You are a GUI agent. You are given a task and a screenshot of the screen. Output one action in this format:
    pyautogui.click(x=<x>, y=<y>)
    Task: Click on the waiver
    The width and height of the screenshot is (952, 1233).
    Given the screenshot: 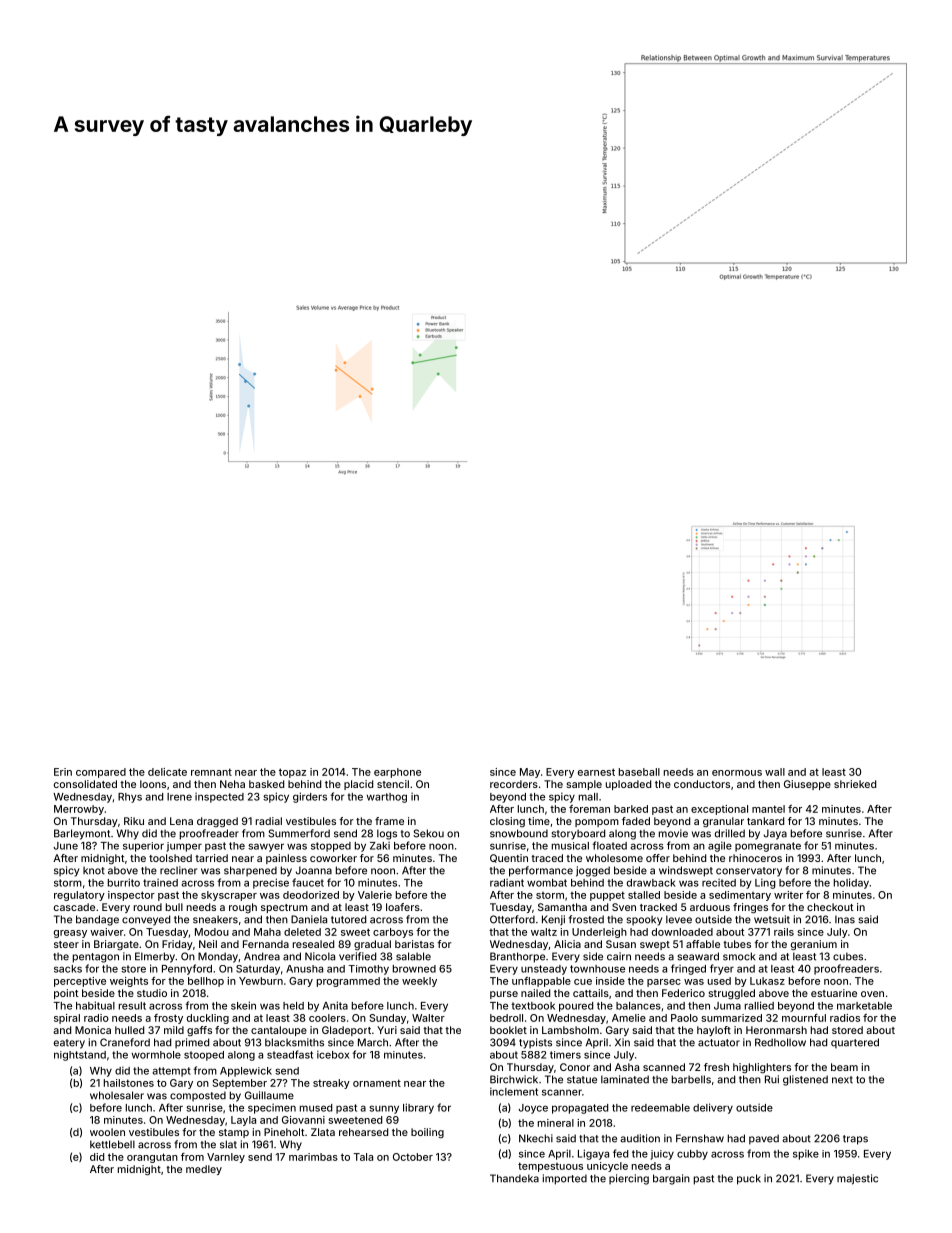 What is the action you would take?
    pyautogui.click(x=107, y=932)
